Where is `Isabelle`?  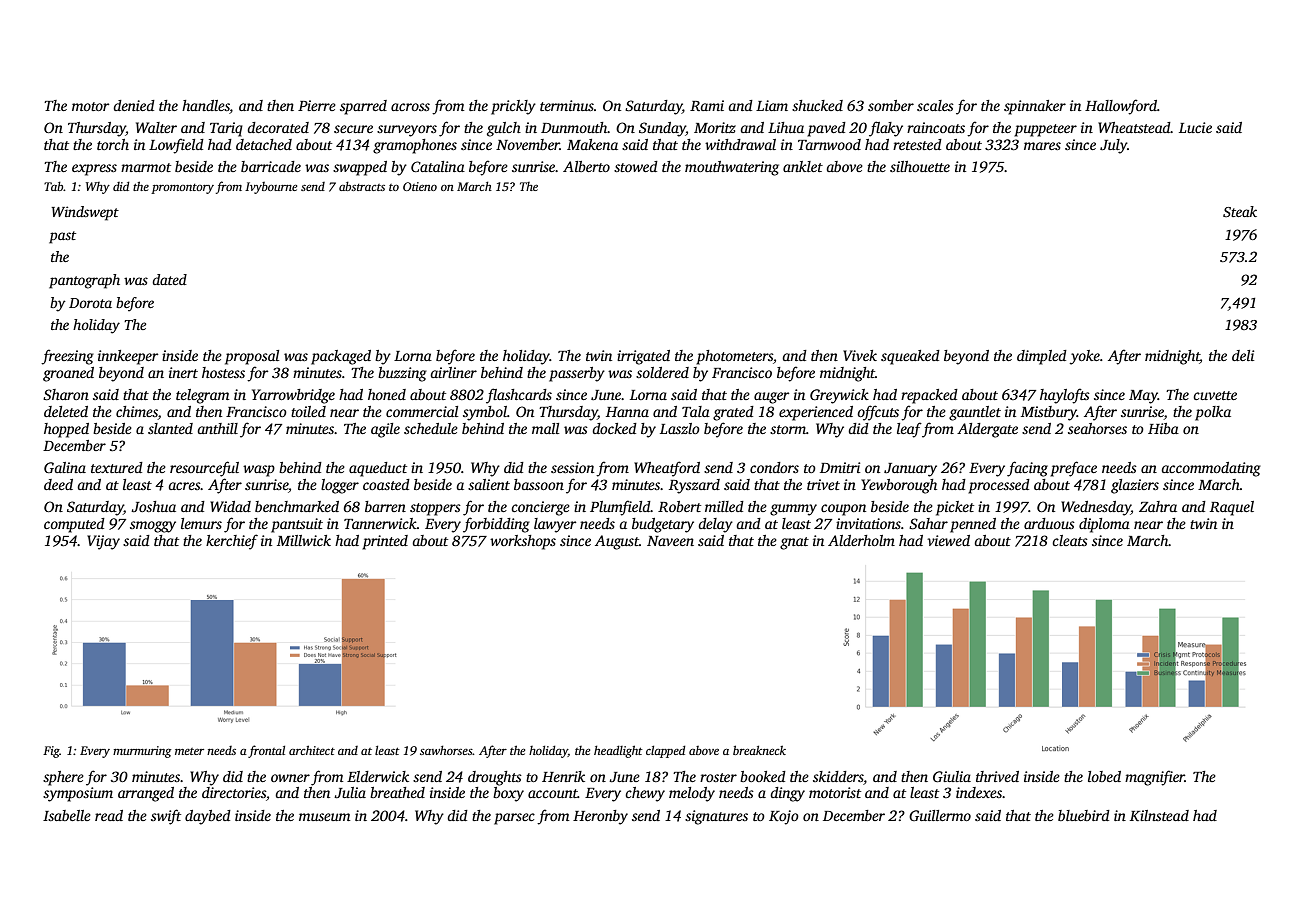 Isabelle is located at coordinates (67, 815).
